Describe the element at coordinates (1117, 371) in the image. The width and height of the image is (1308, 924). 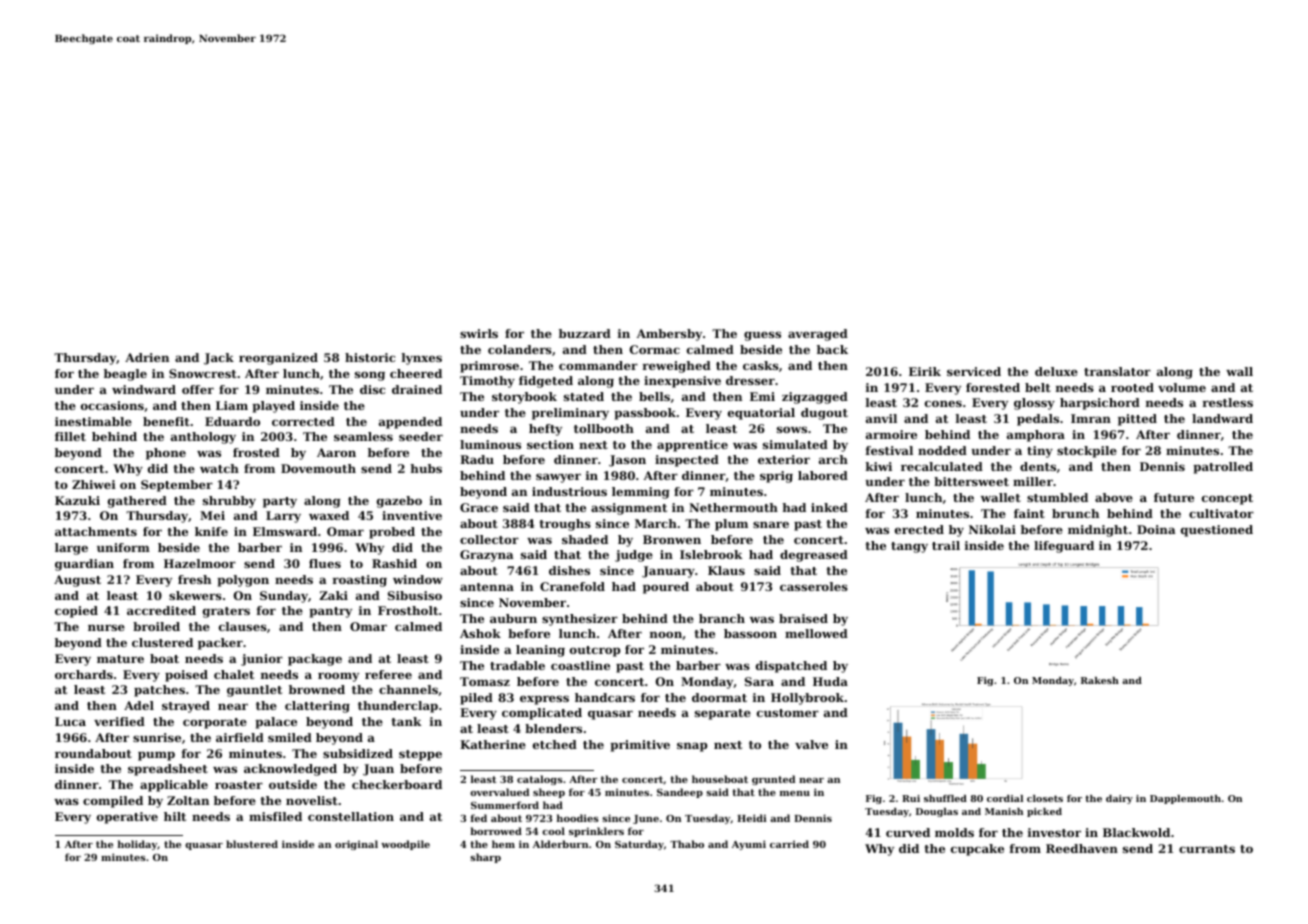
I see `translator` at that location.
